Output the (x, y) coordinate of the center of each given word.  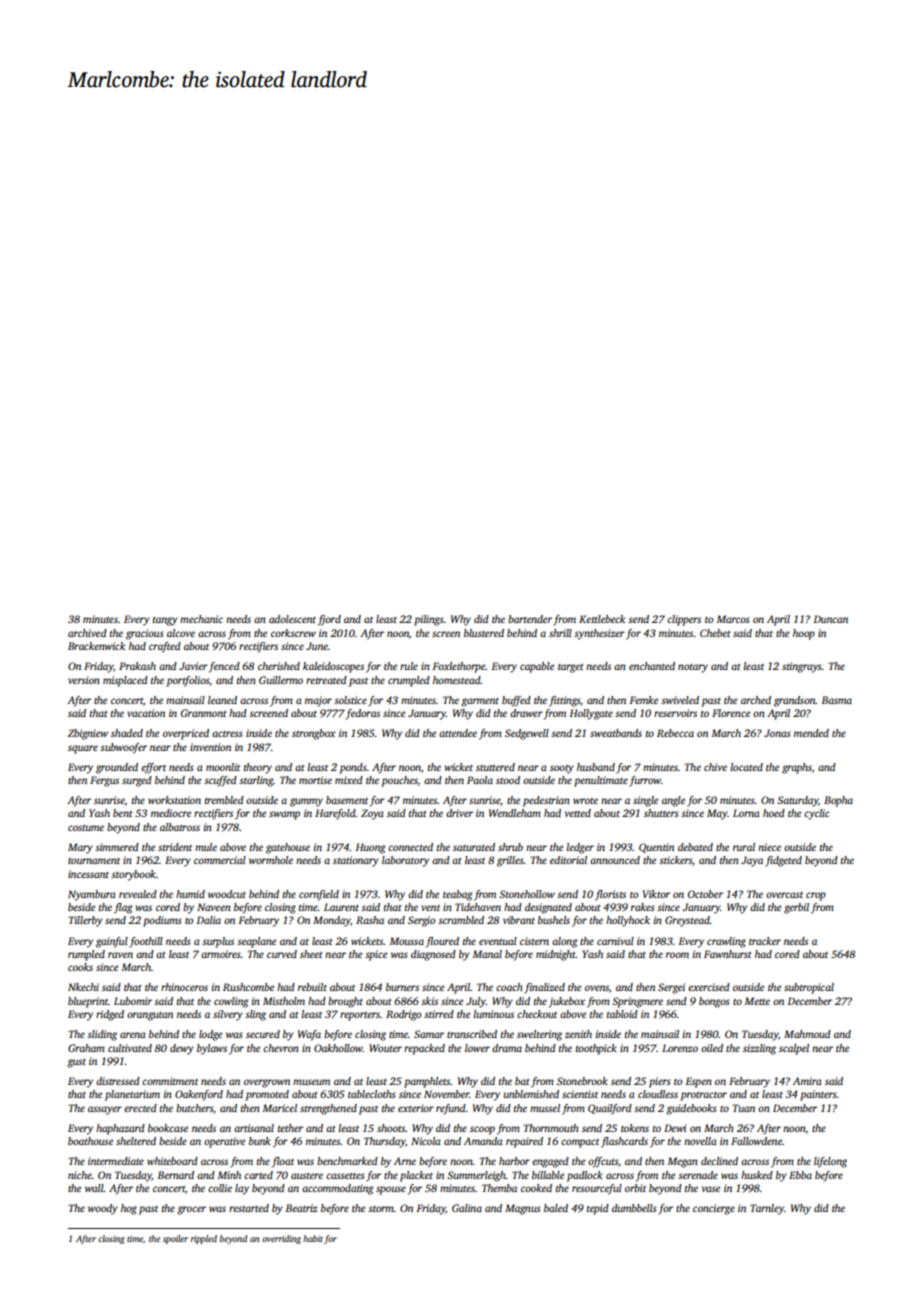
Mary (80, 848)
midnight (556, 955)
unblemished (531, 1094)
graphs (797, 768)
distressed (118, 1081)
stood (508, 780)
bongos (714, 1002)
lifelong (830, 1162)
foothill (146, 942)
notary (693, 668)
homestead (457, 680)
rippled (204, 1239)
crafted (165, 647)
